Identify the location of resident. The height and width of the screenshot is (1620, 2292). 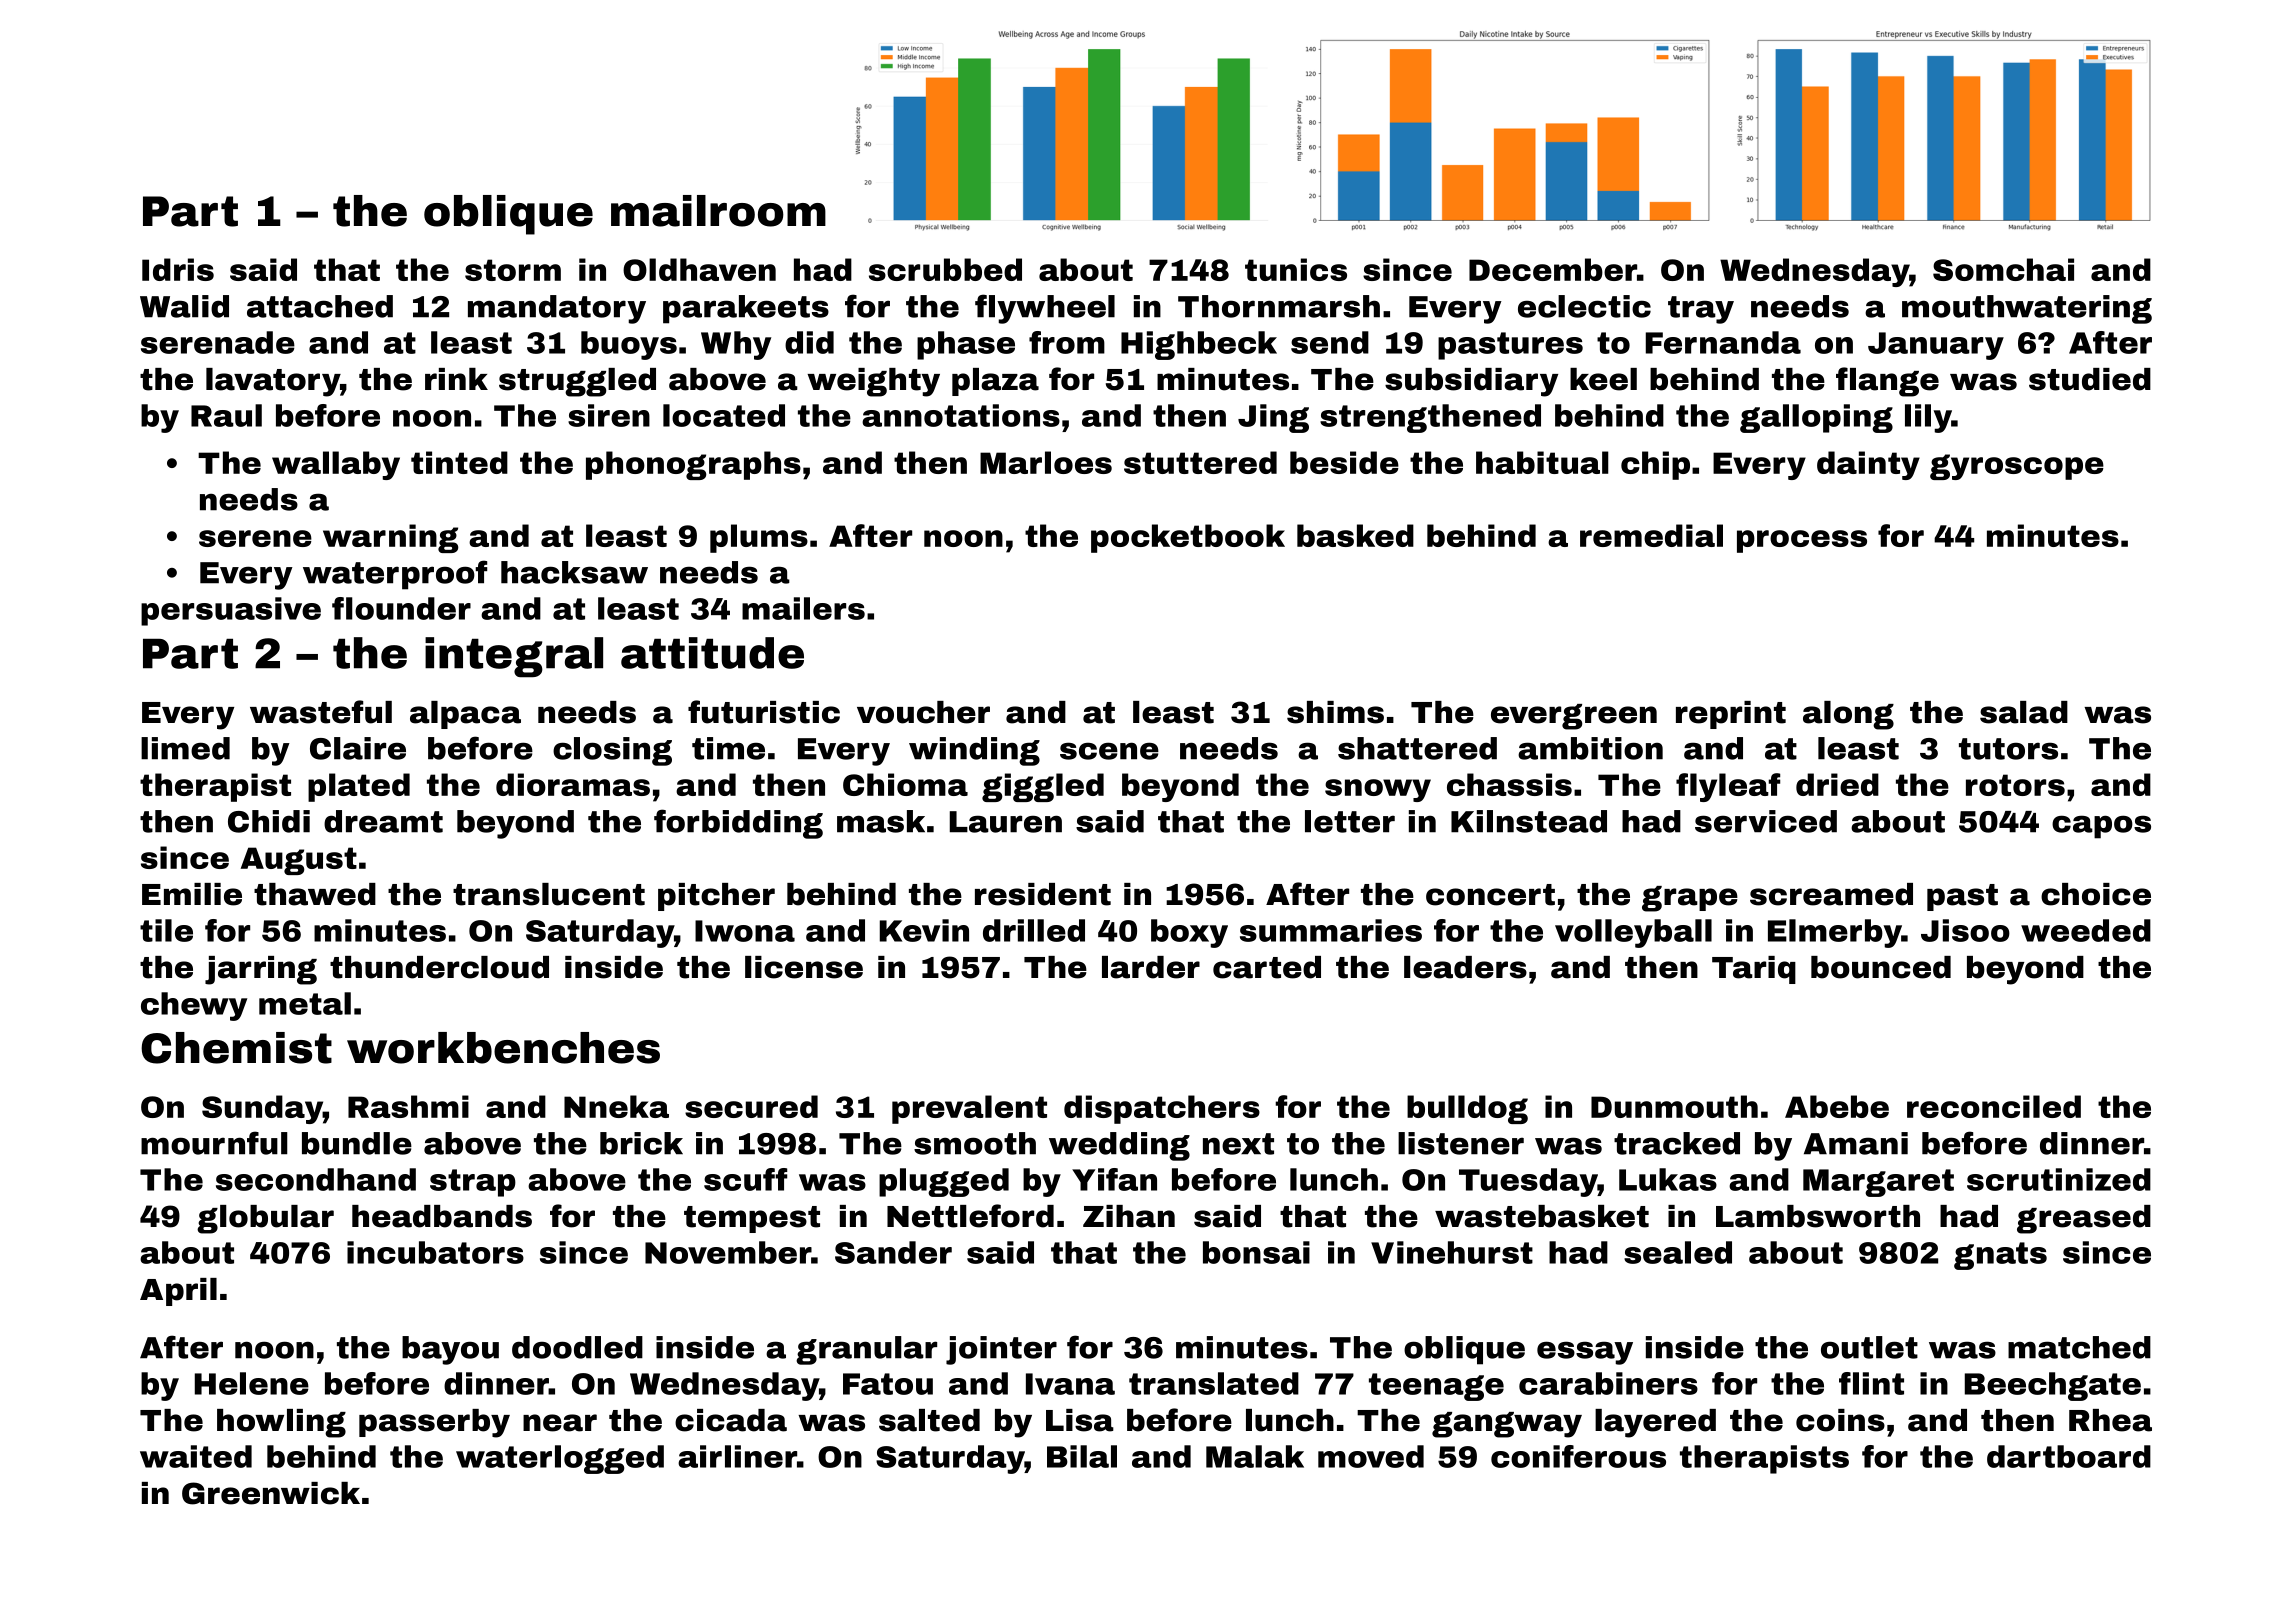
(1043, 894).
